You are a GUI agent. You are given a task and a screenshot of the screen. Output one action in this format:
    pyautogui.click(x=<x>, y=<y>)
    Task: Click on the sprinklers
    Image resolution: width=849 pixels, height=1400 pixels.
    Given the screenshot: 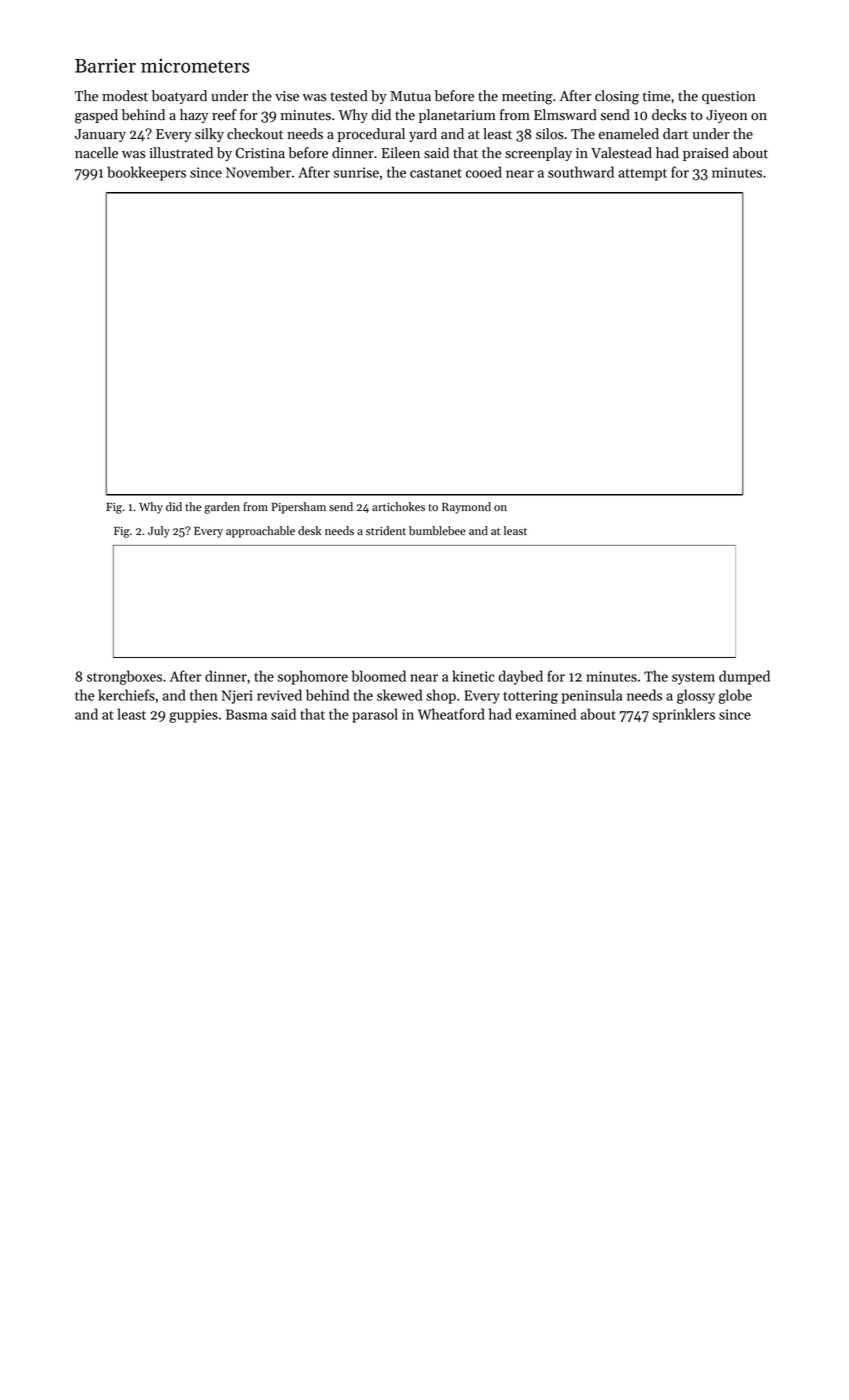 What is the action you would take?
    pyautogui.click(x=683, y=715)
